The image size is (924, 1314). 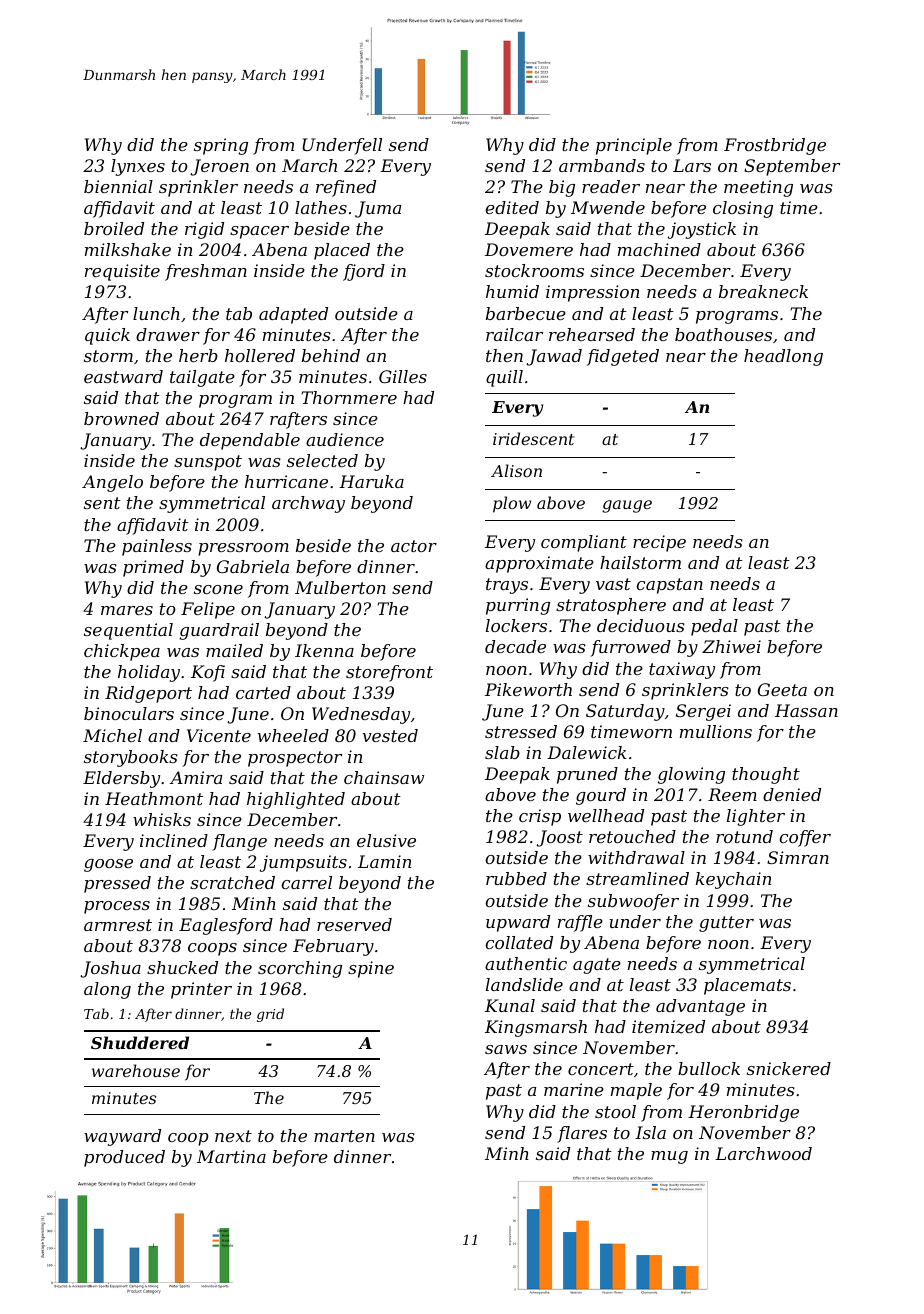 What do you see at coordinates (364, 272) in the screenshot?
I see `fjord` at bounding box center [364, 272].
